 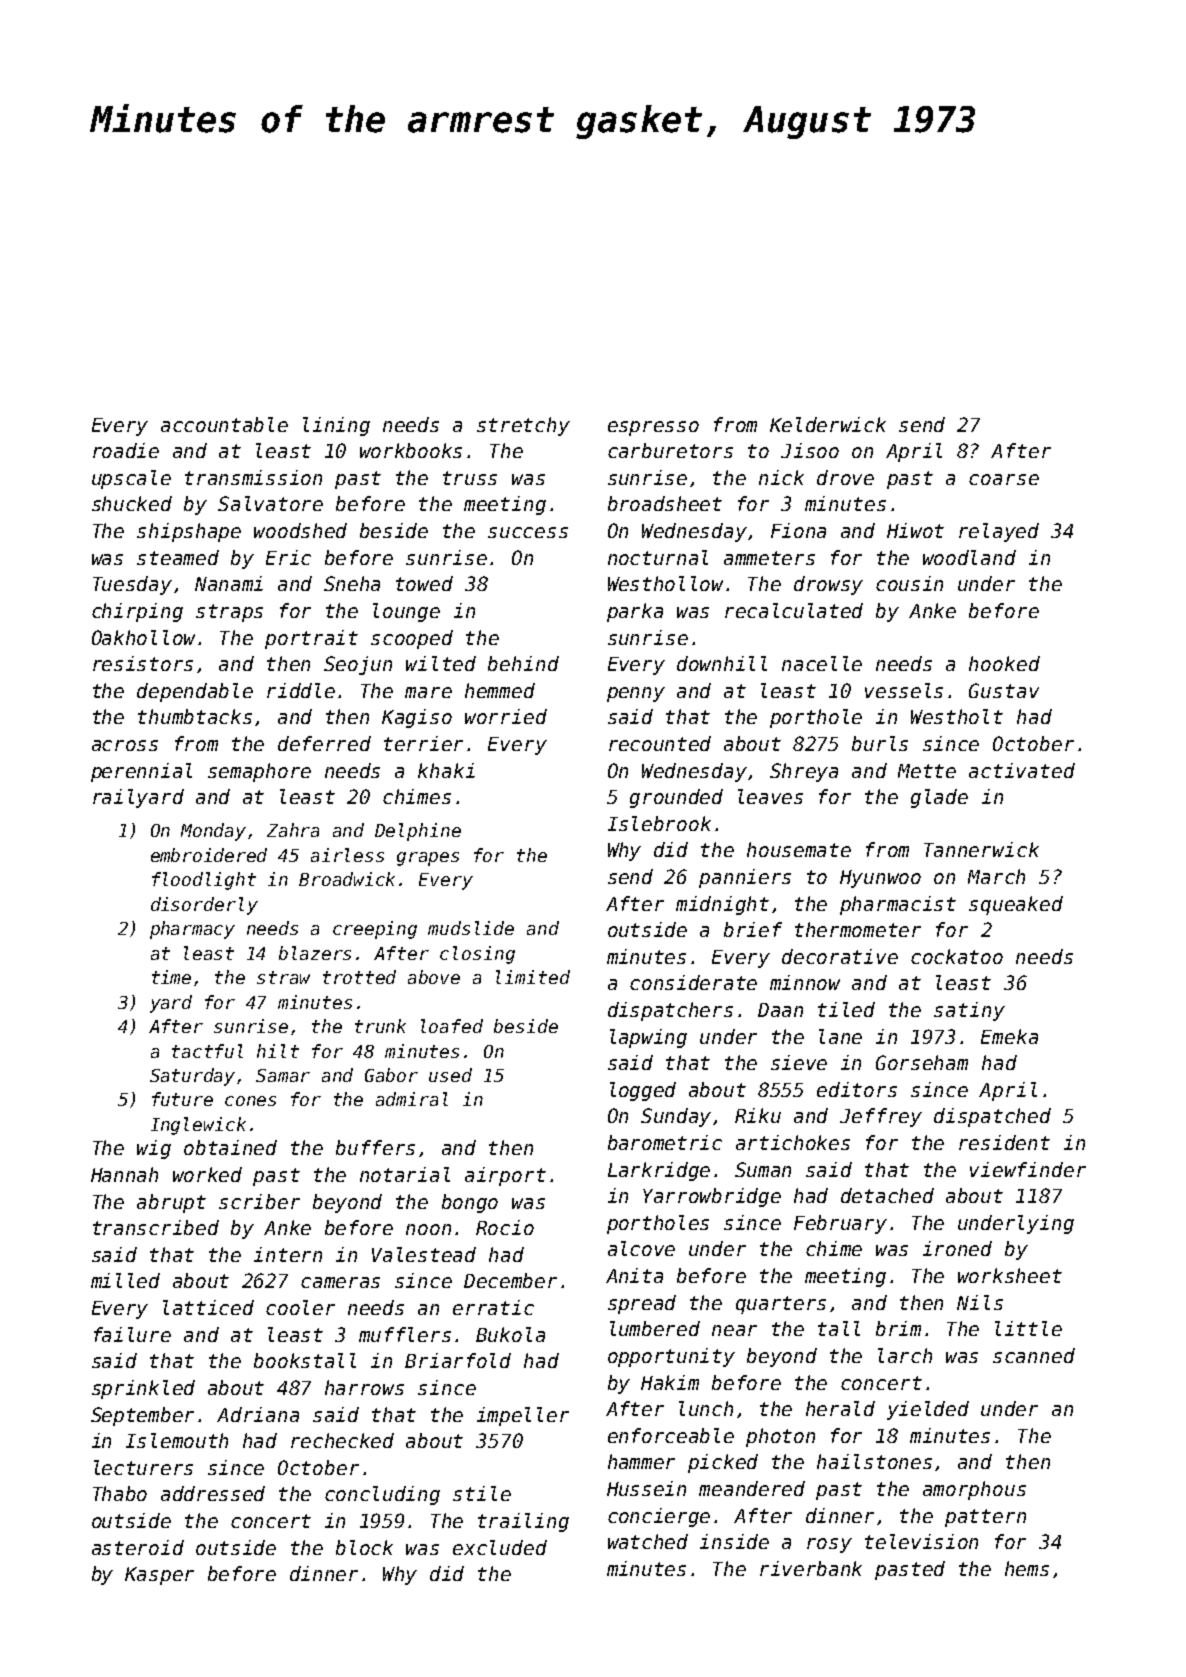 I want to click on stretchy, so click(x=523, y=426).
